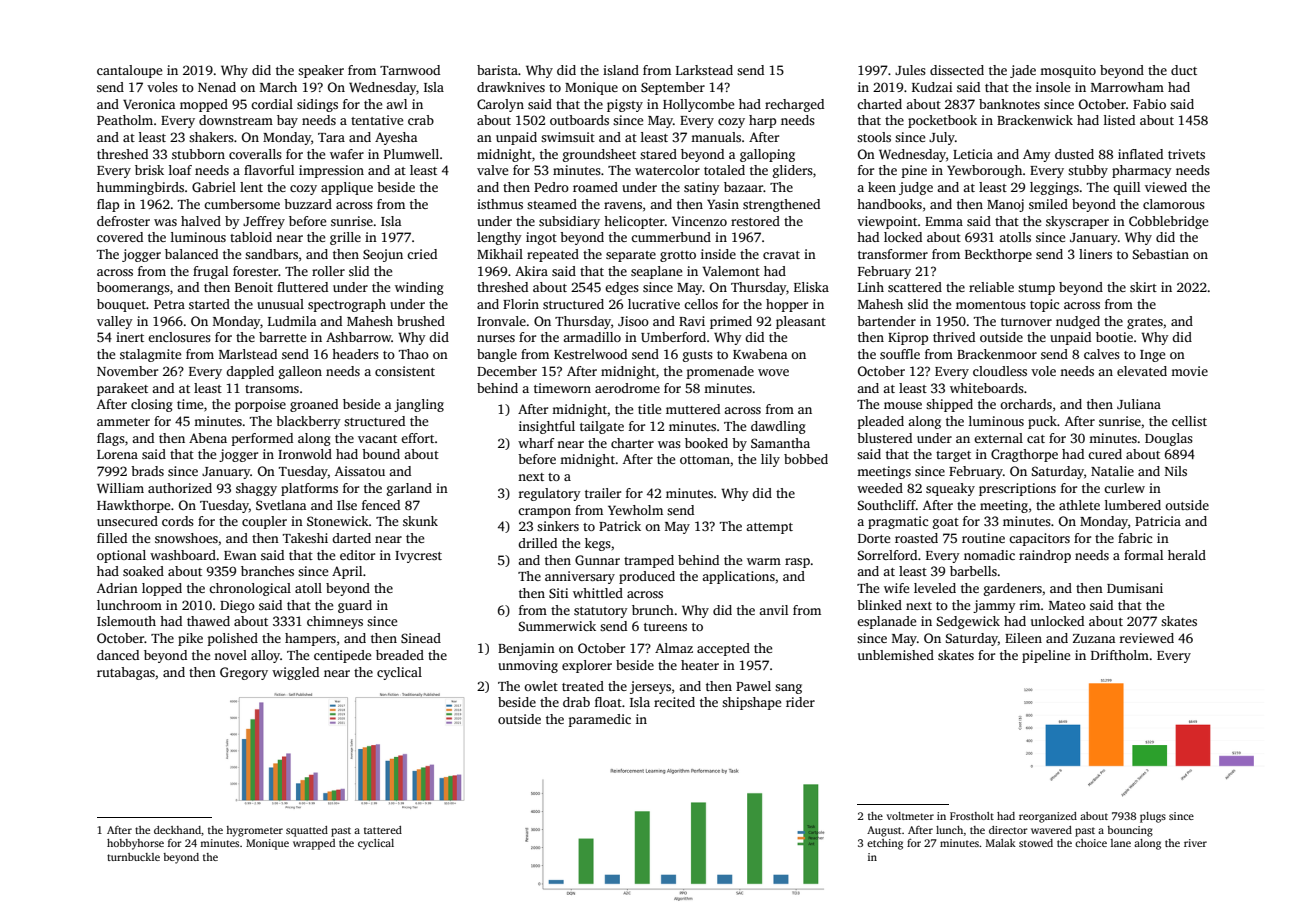  What do you see at coordinates (885, 844) in the screenshot?
I see `etching` at bounding box center [885, 844].
